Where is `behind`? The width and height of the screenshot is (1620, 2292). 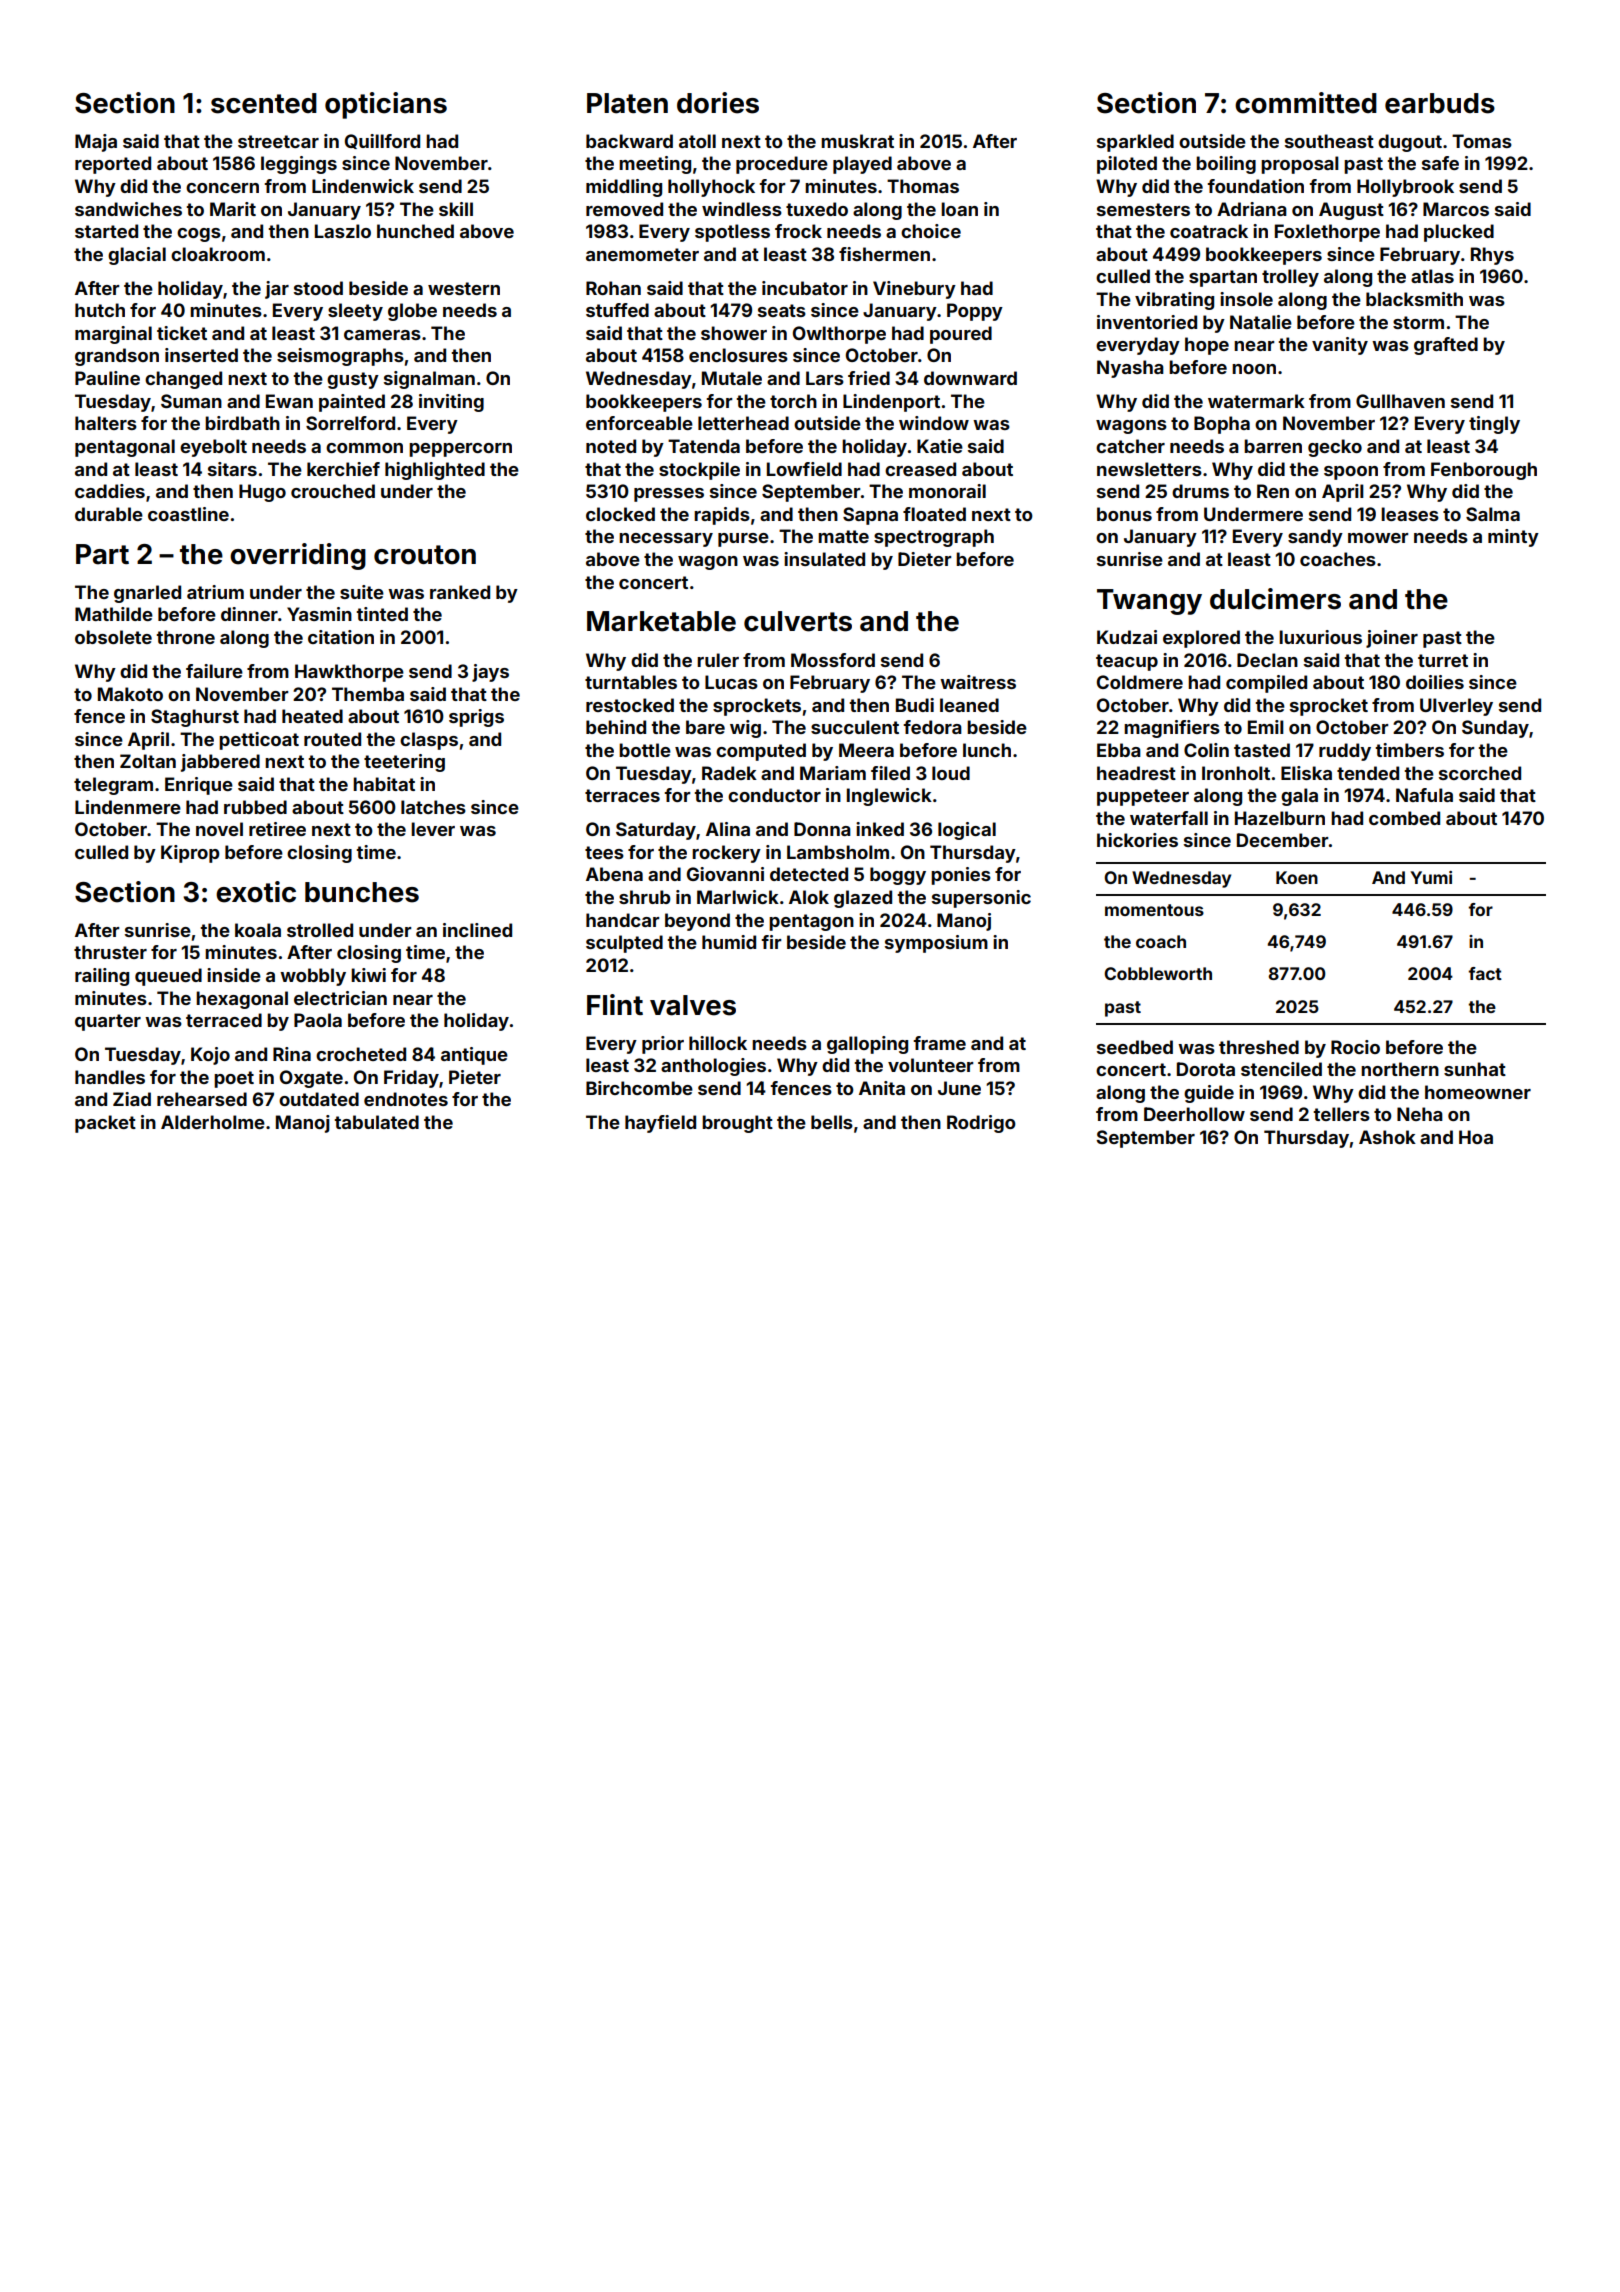
behind is located at coordinates (616, 727).
